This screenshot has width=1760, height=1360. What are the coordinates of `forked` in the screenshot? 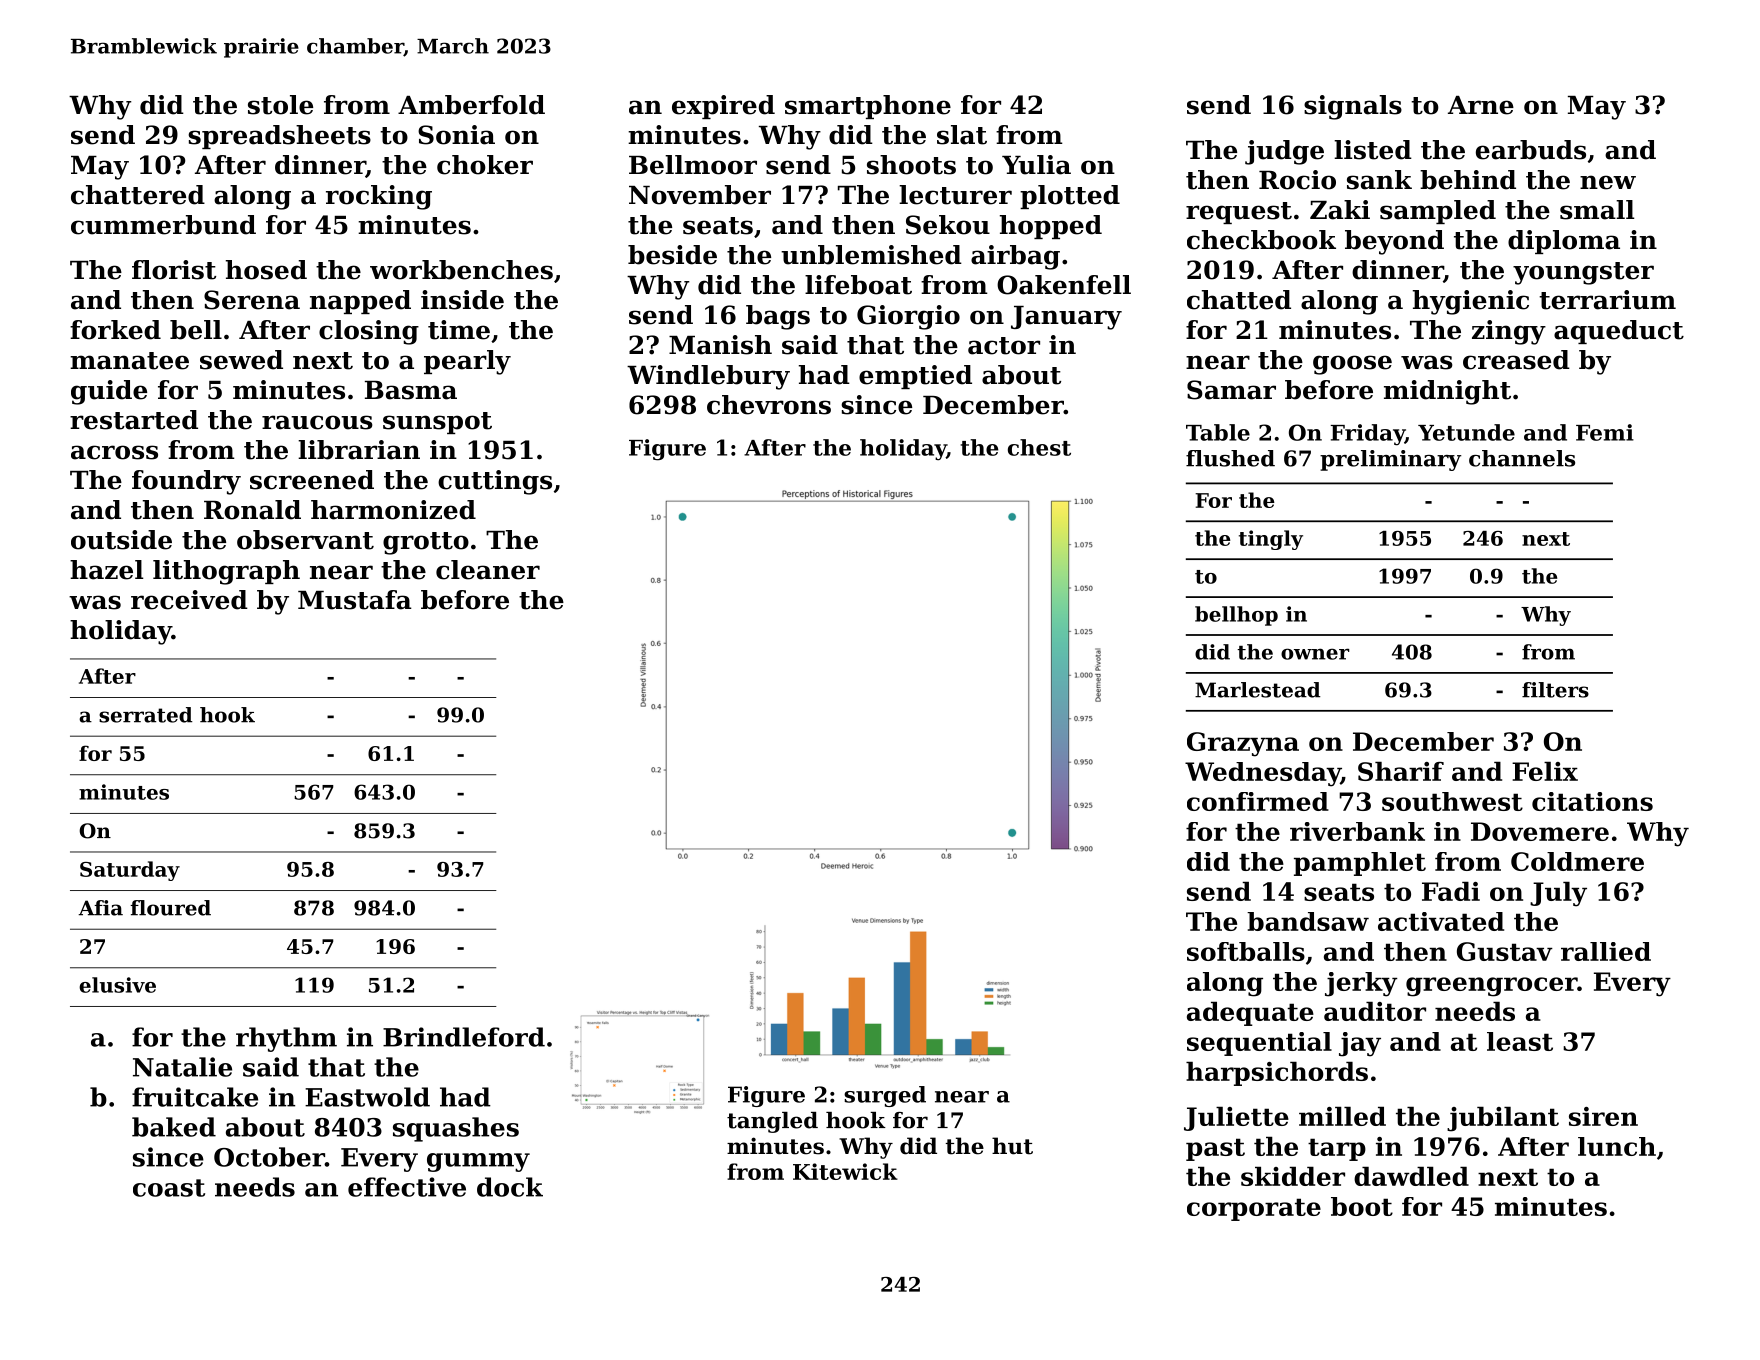 It's located at (115, 330).
